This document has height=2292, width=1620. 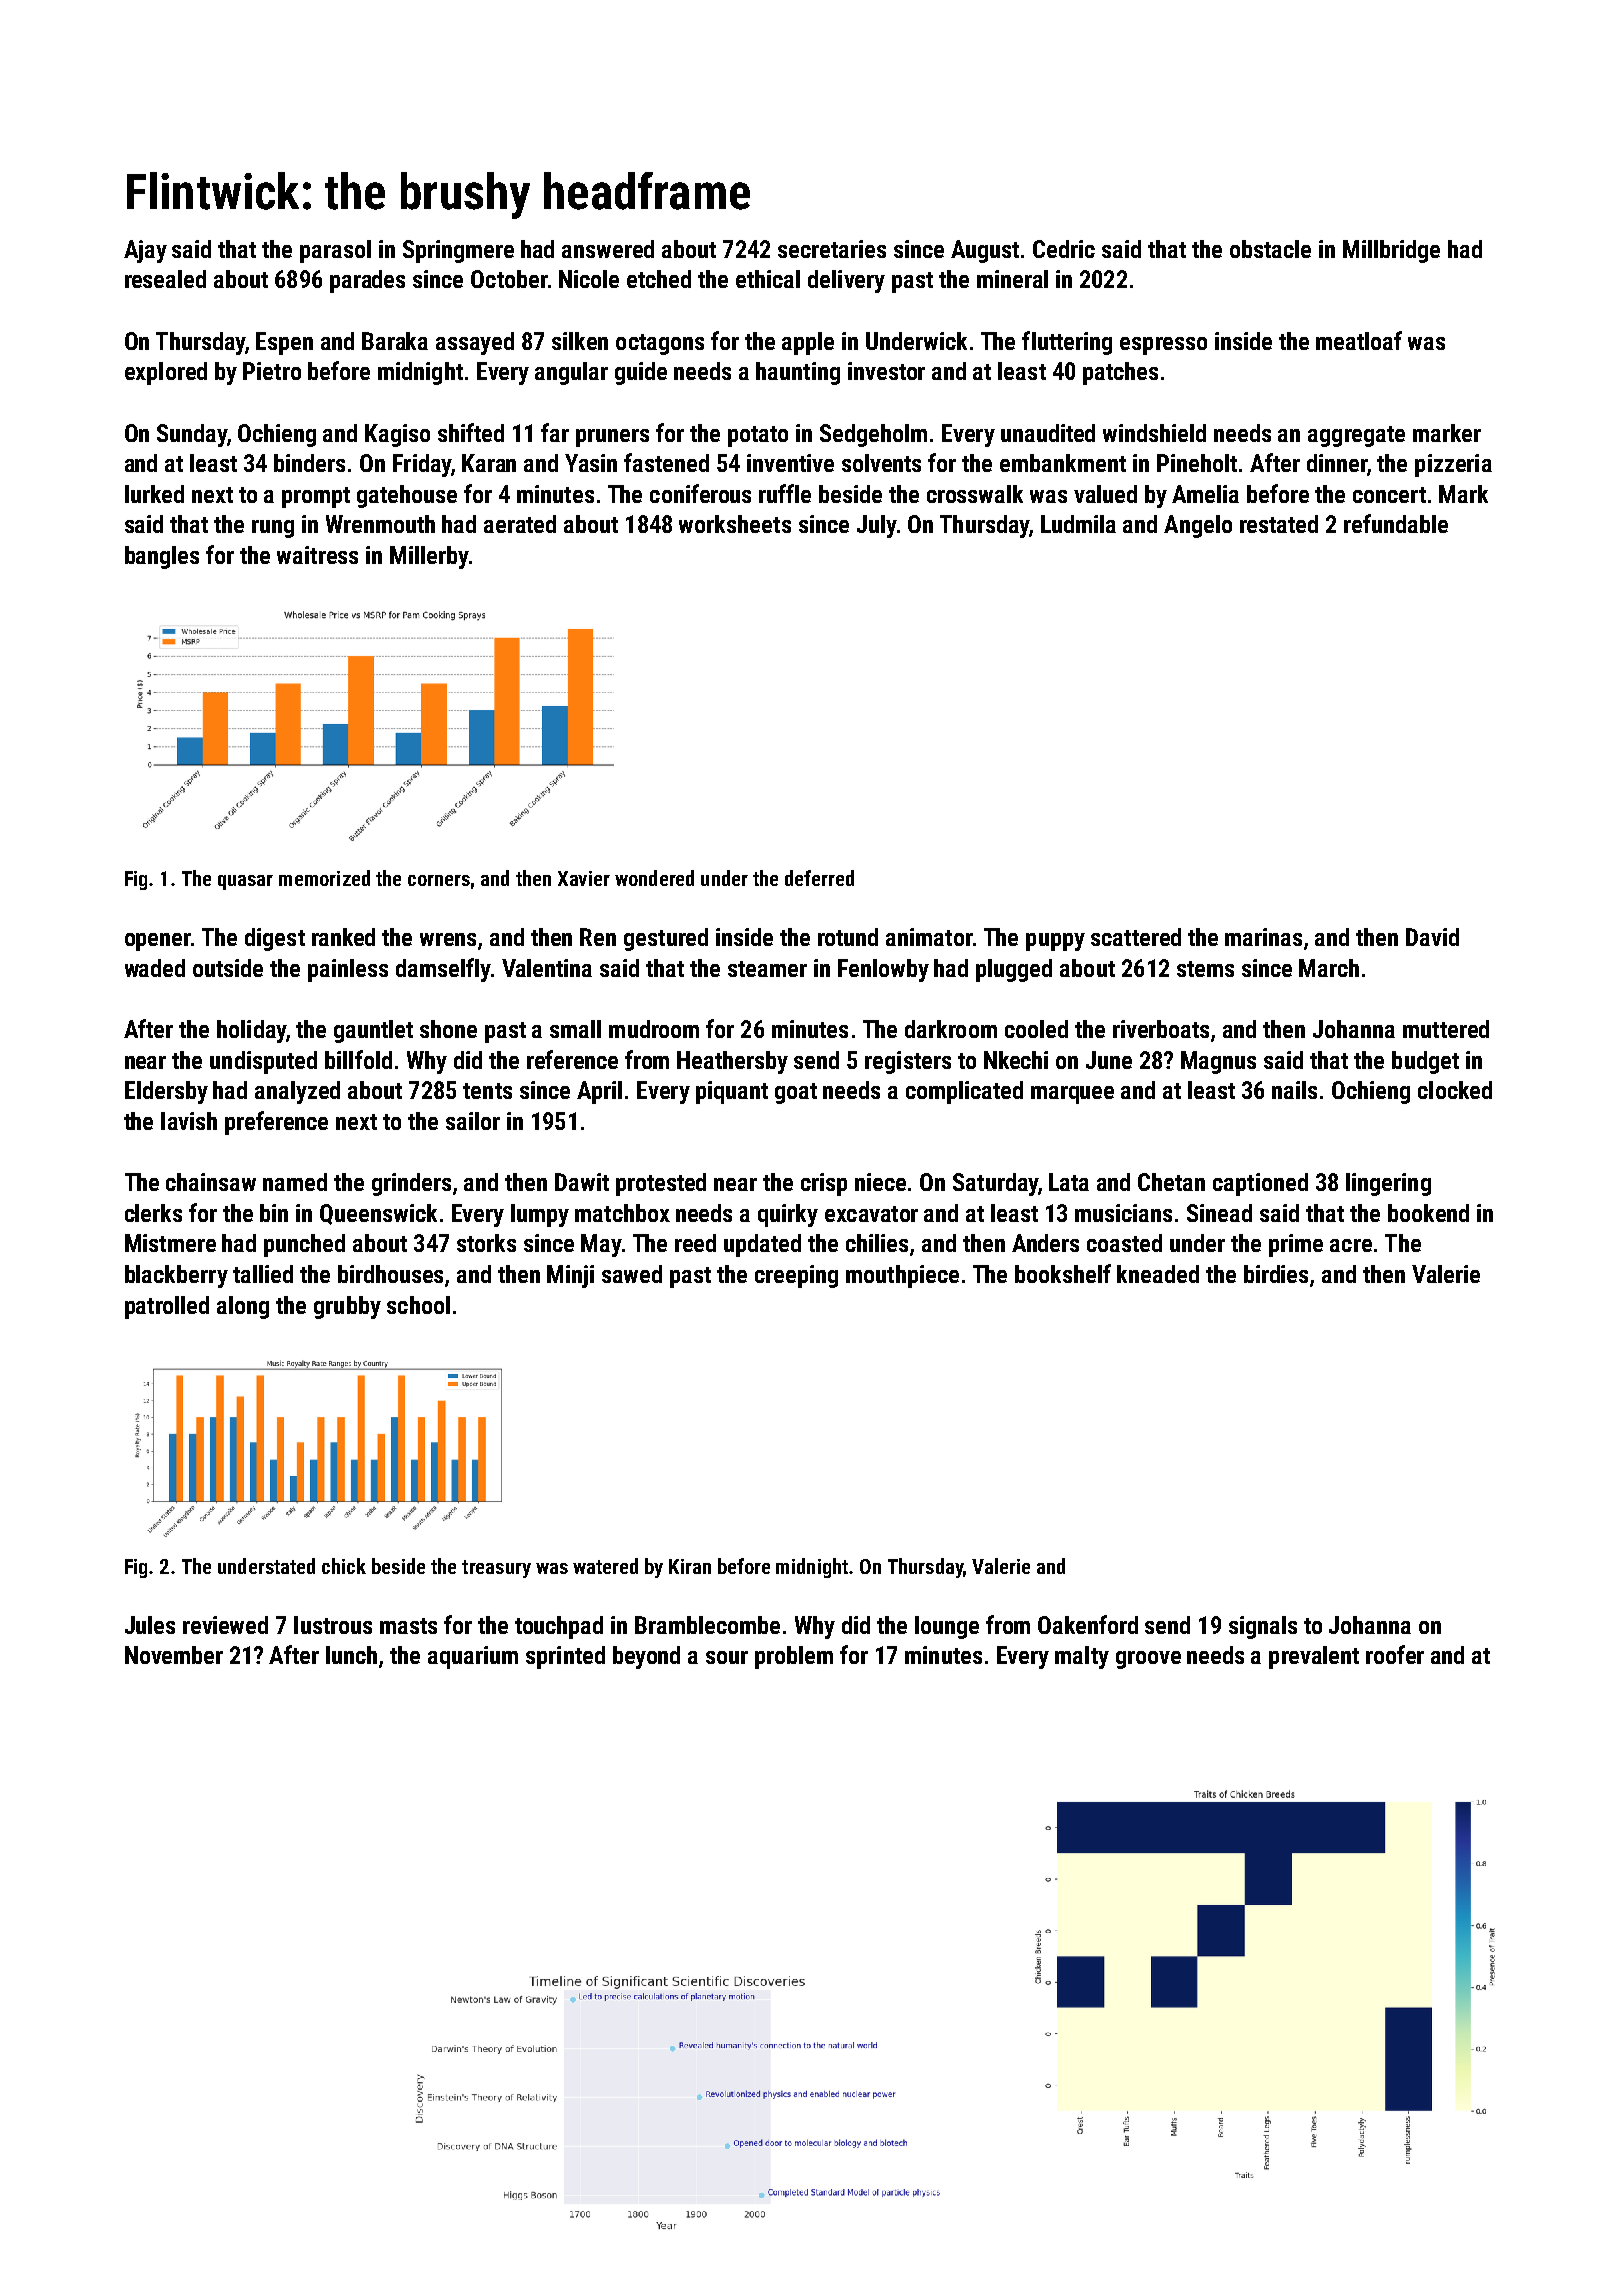 What do you see at coordinates (145, 251) in the document?
I see `Ajay` at bounding box center [145, 251].
